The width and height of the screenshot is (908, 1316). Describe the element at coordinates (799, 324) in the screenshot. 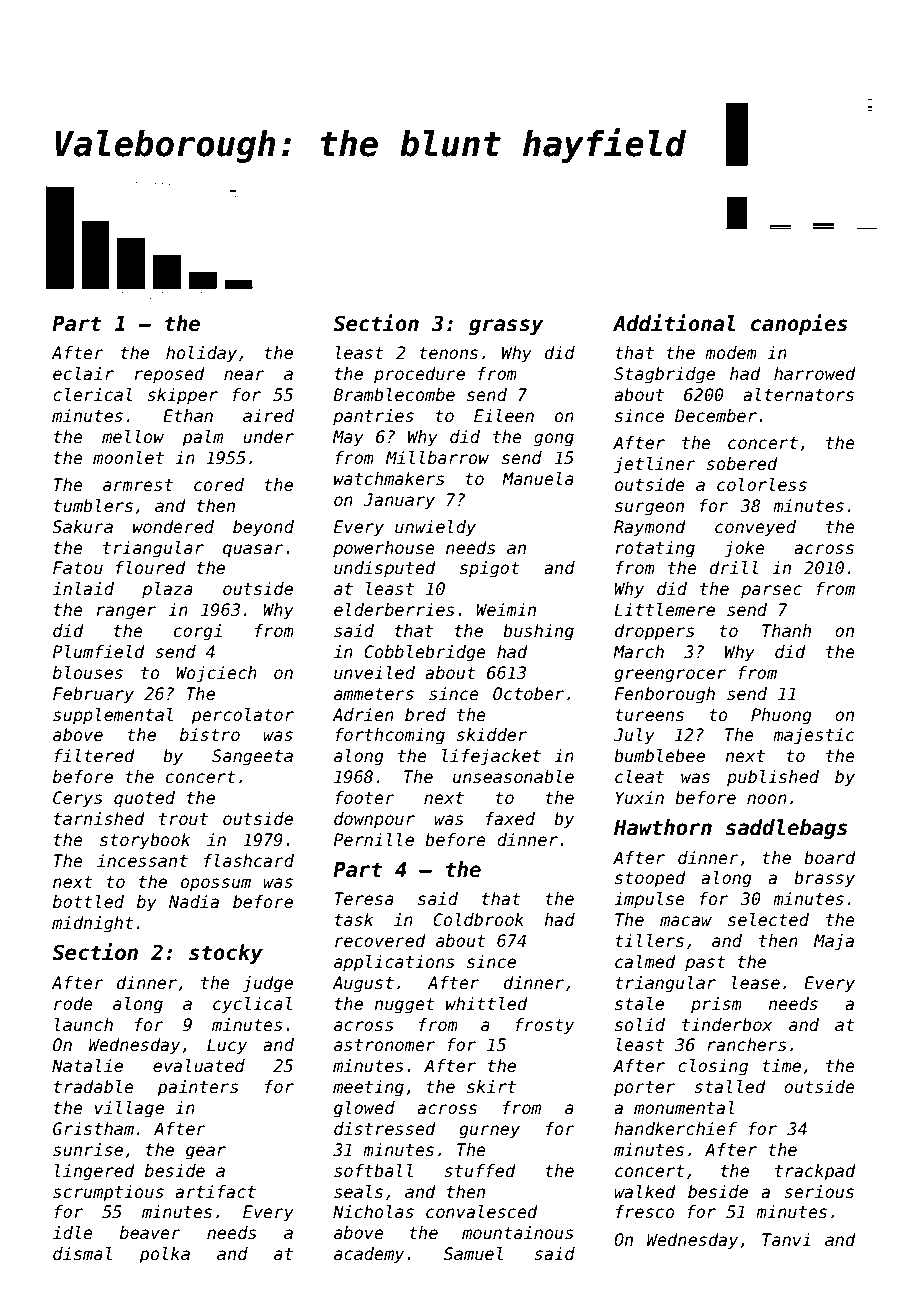

I see `canopies` at that location.
